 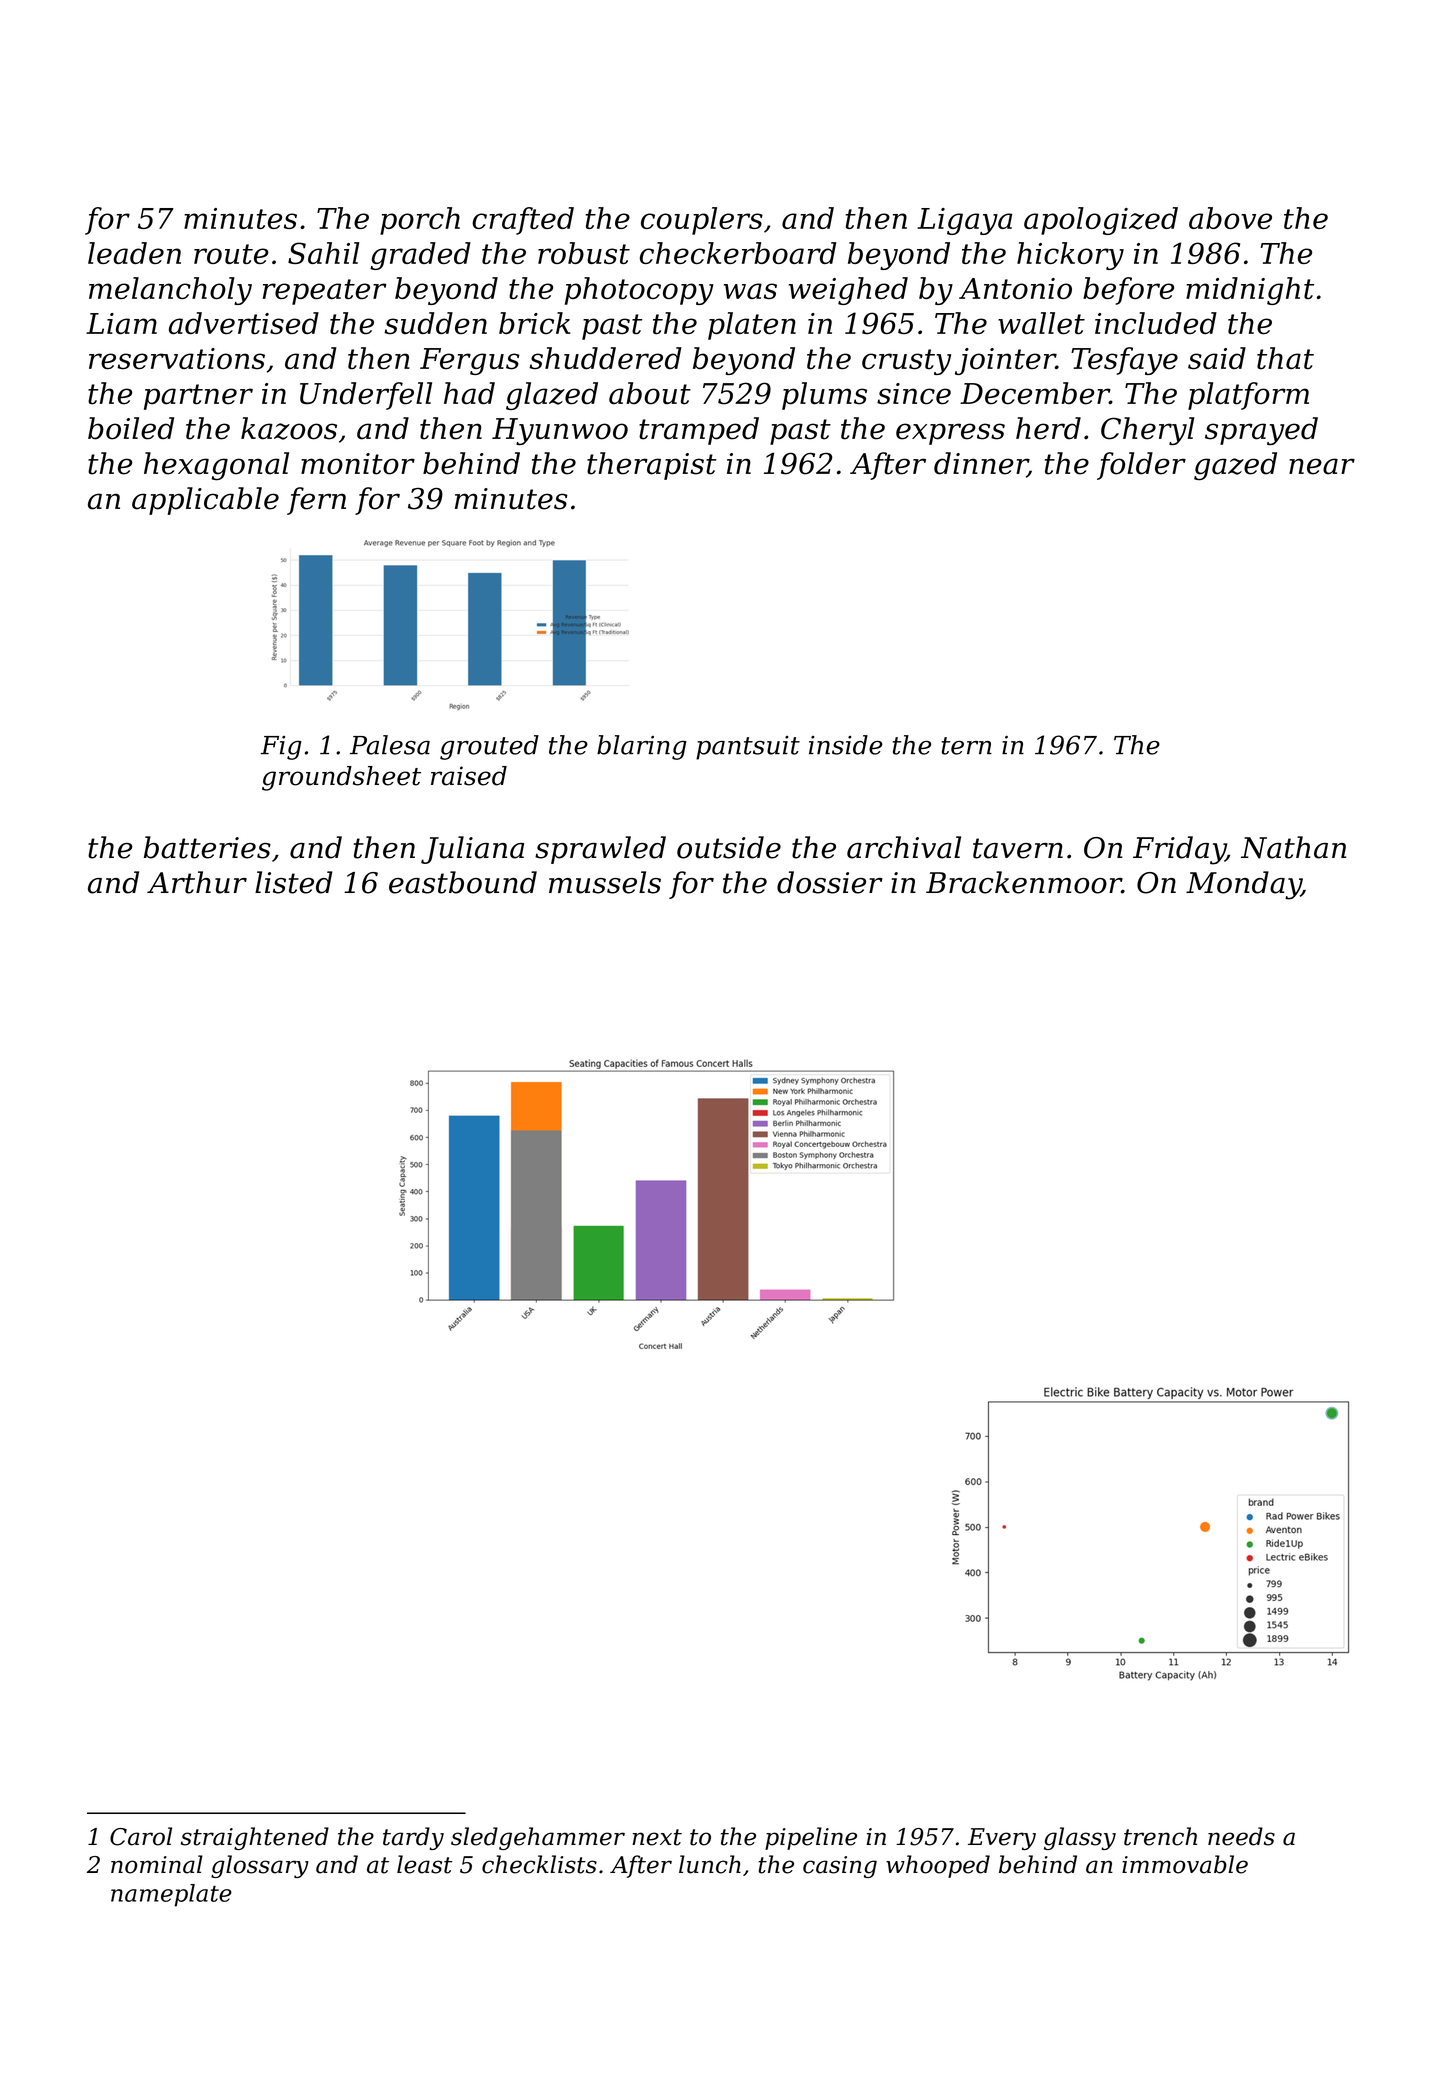 What do you see at coordinates (1002, 1839) in the page?
I see `Every` at bounding box center [1002, 1839].
